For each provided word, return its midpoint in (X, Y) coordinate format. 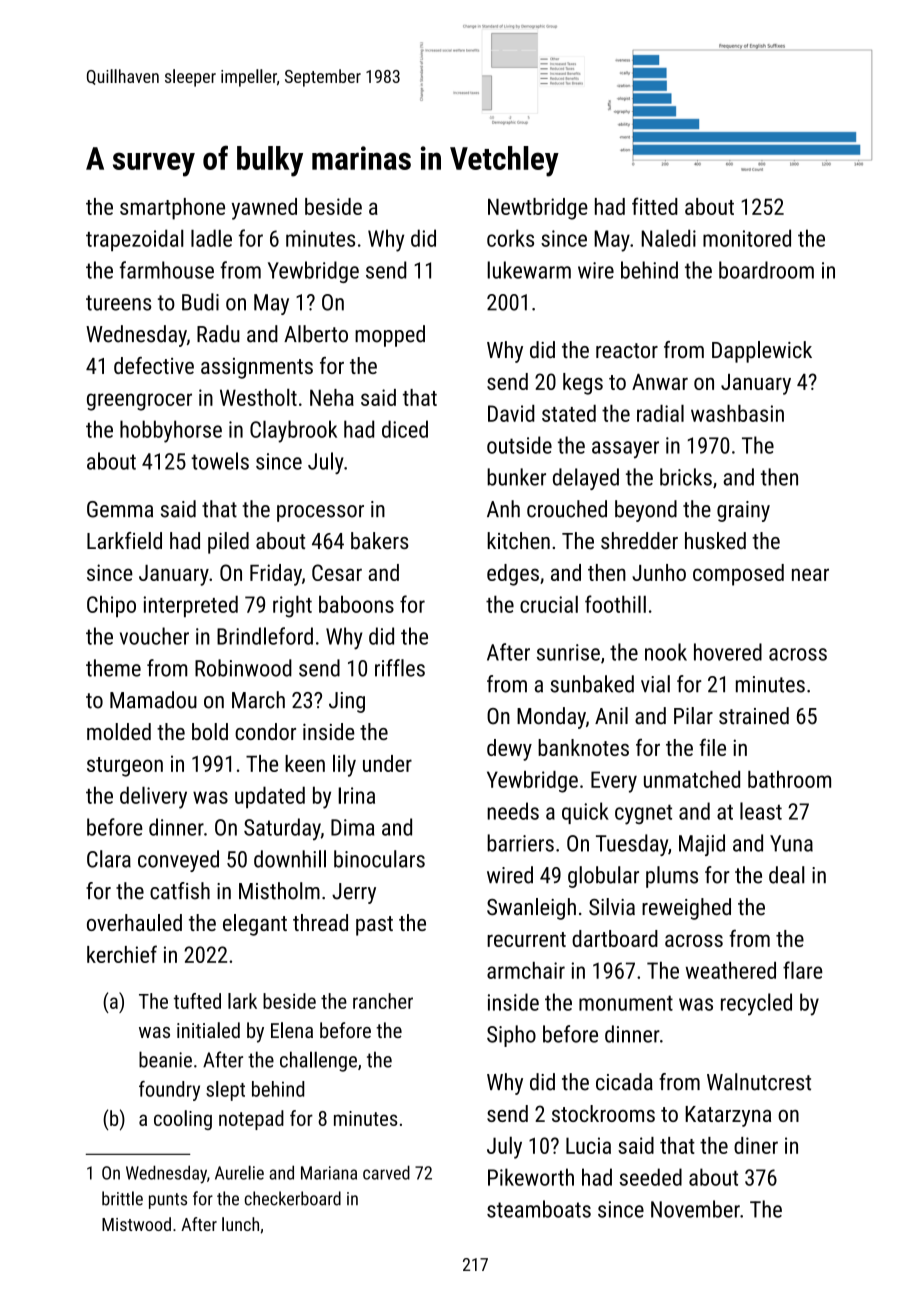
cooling (183, 1120)
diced (405, 429)
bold (210, 731)
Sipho (511, 1036)
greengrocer (139, 402)
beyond (646, 511)
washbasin (737, 413)
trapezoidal (135, 240)
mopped (390, 336)
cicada (624, 1082)
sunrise (568, 652)
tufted (197, 1001)
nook (666, 652)
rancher (383, 1001)
